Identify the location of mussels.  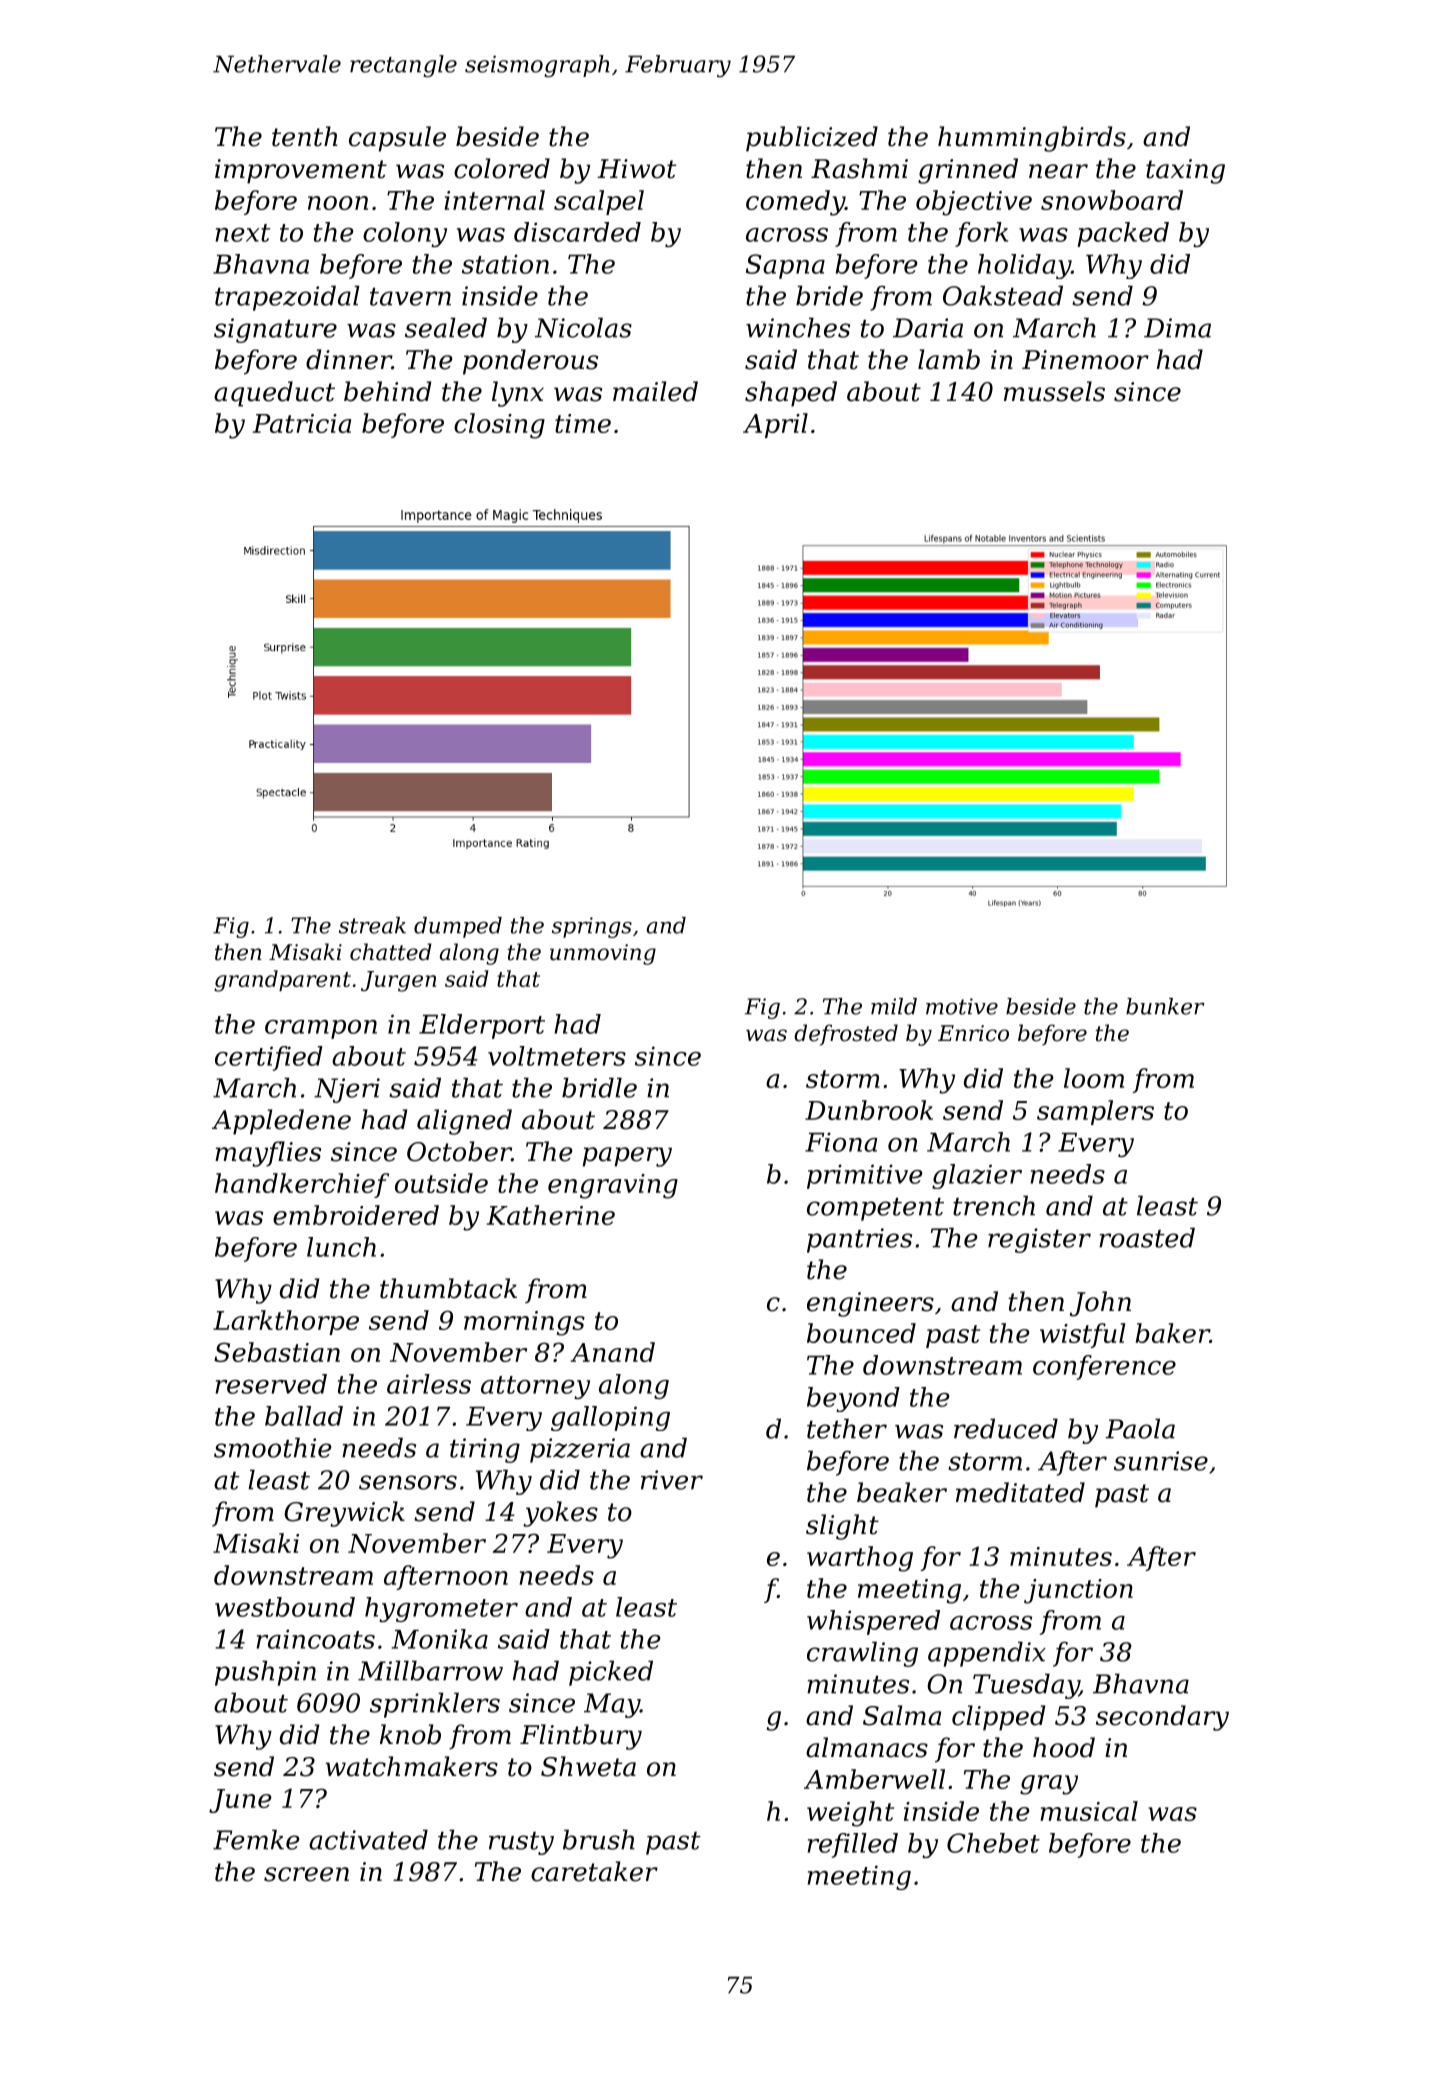
(1054, 391).
